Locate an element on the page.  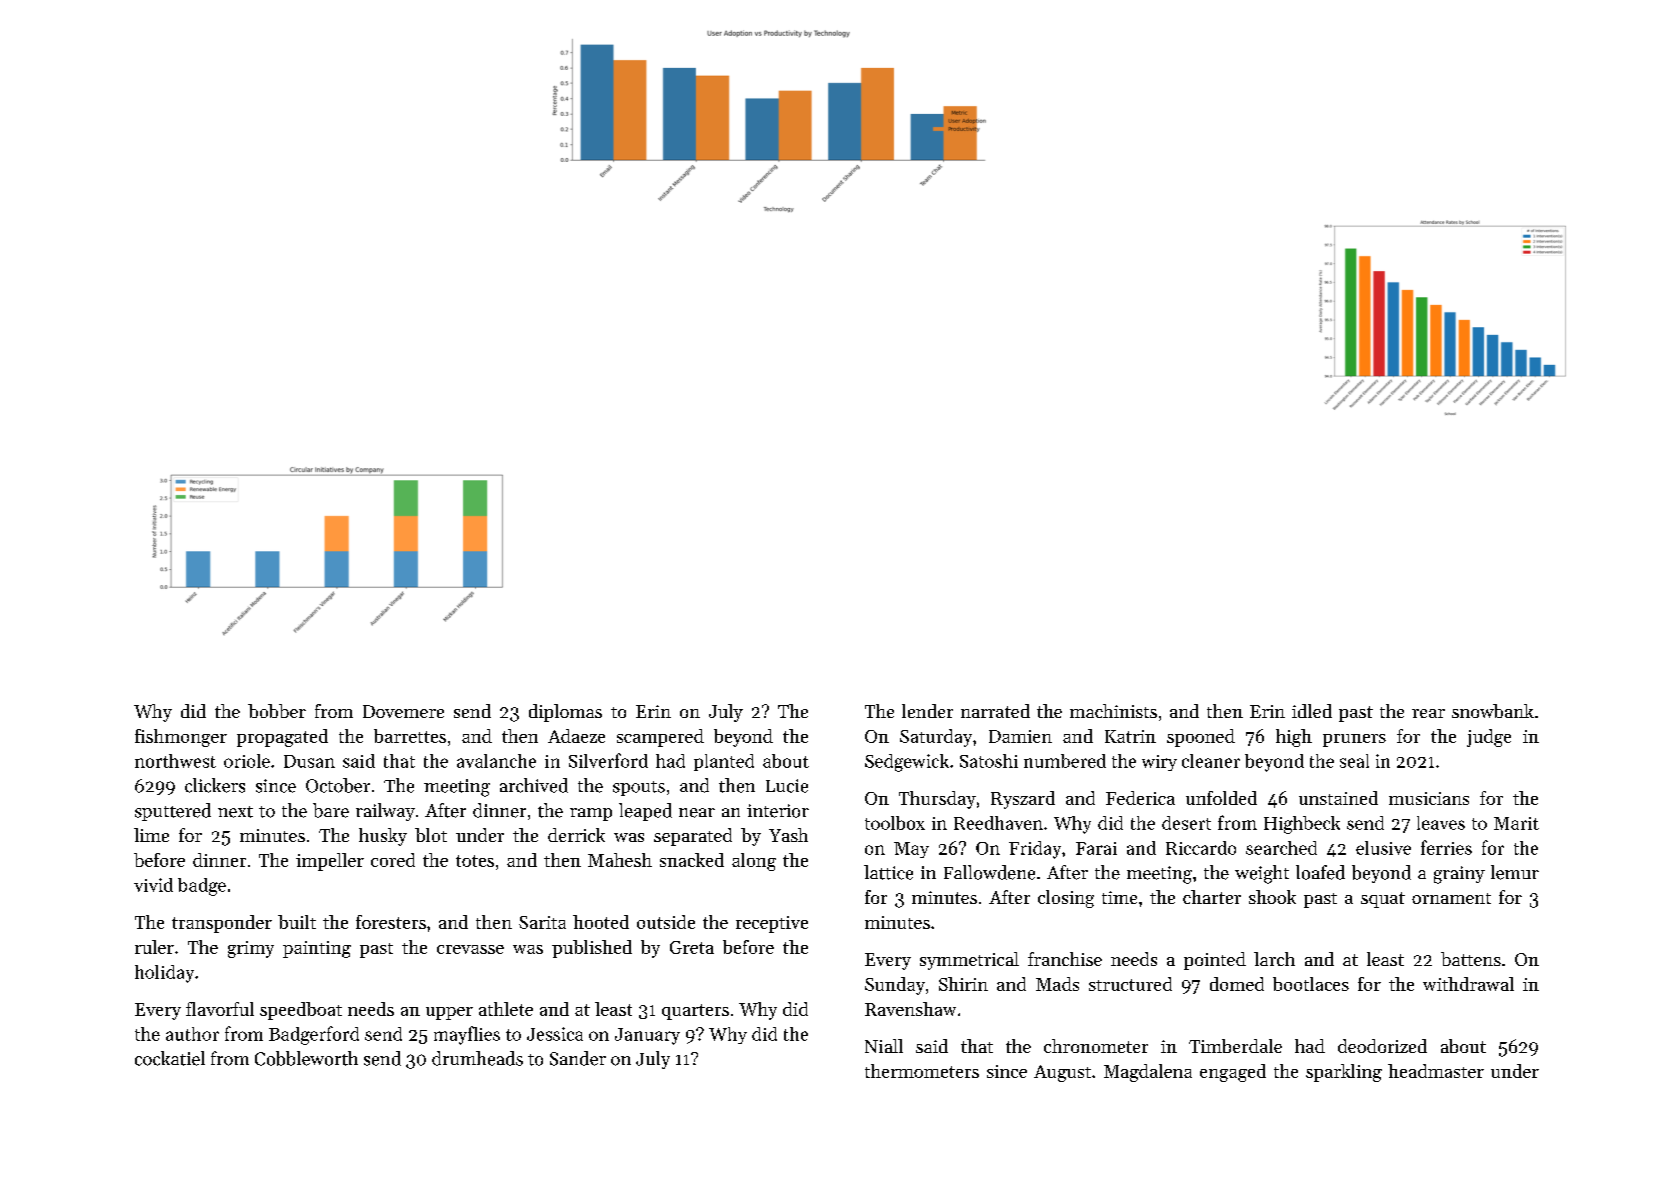
blot is located at coordinates (431, 835).
